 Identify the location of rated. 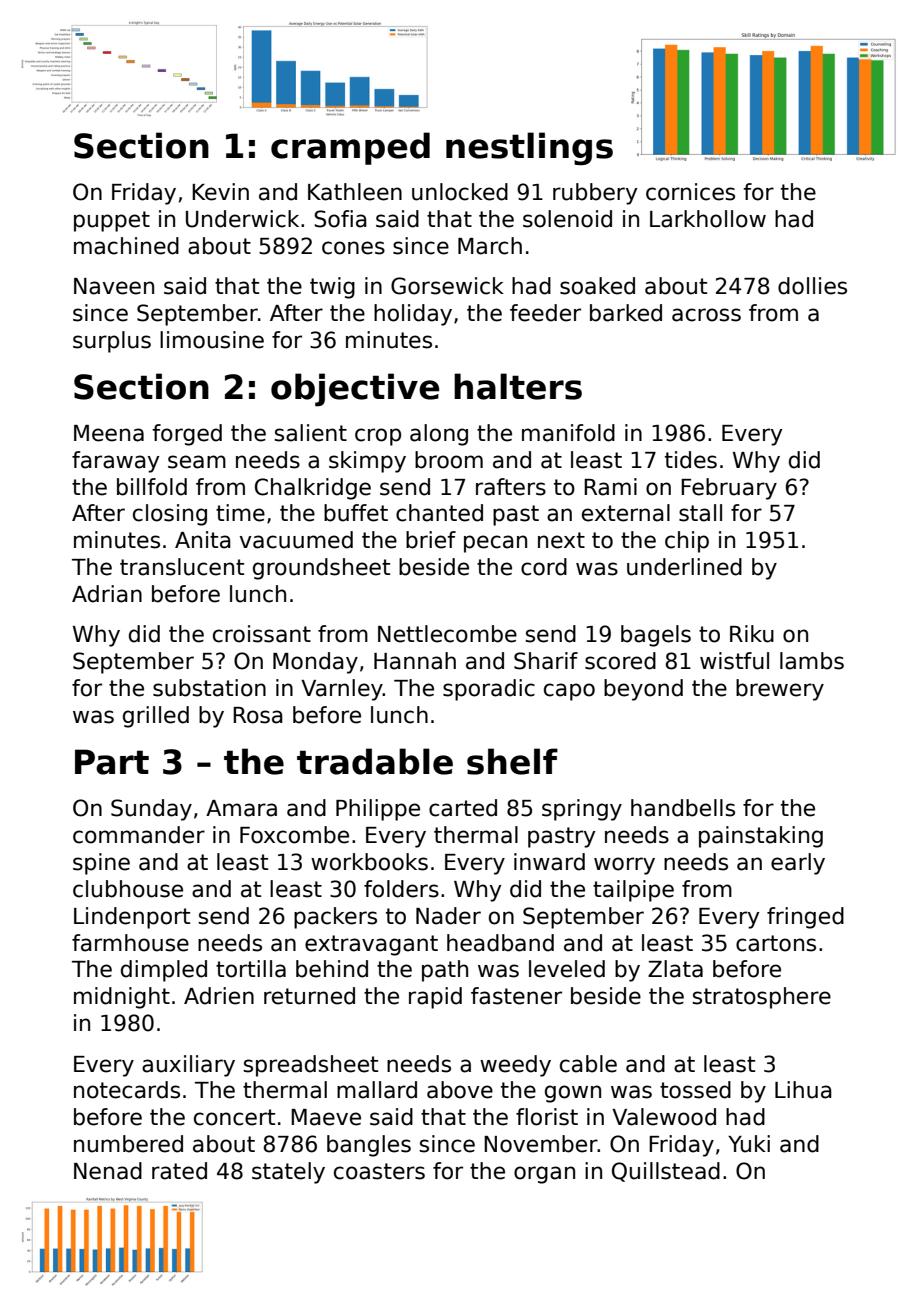
(179, 1171).
